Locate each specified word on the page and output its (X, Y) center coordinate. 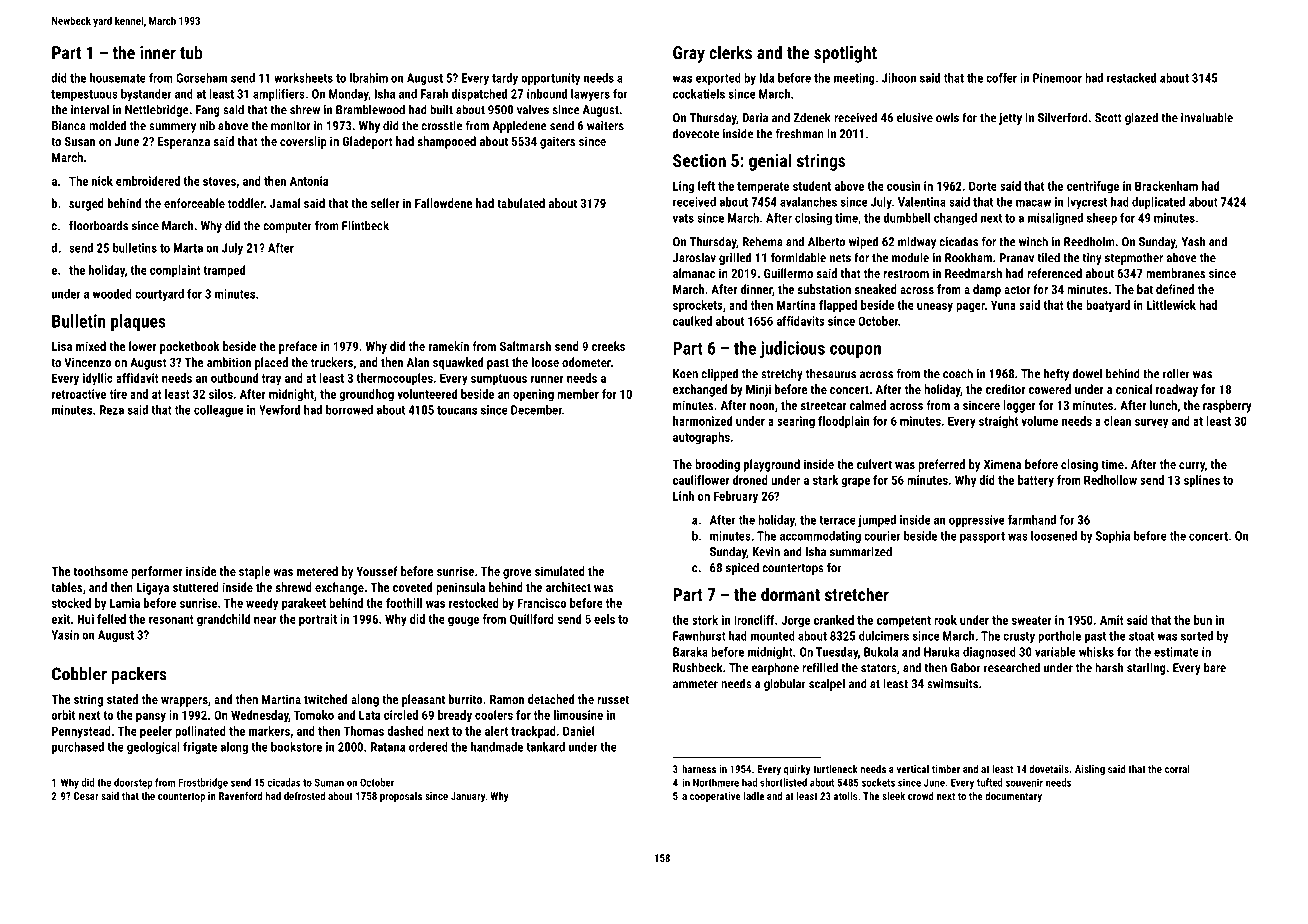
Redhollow (1110, 480)
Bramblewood (370, 109)
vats (683, 218)
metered (317, 571)
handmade (497, 747)
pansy (151, 718)
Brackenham (1166, 186)
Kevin (766, 552)
